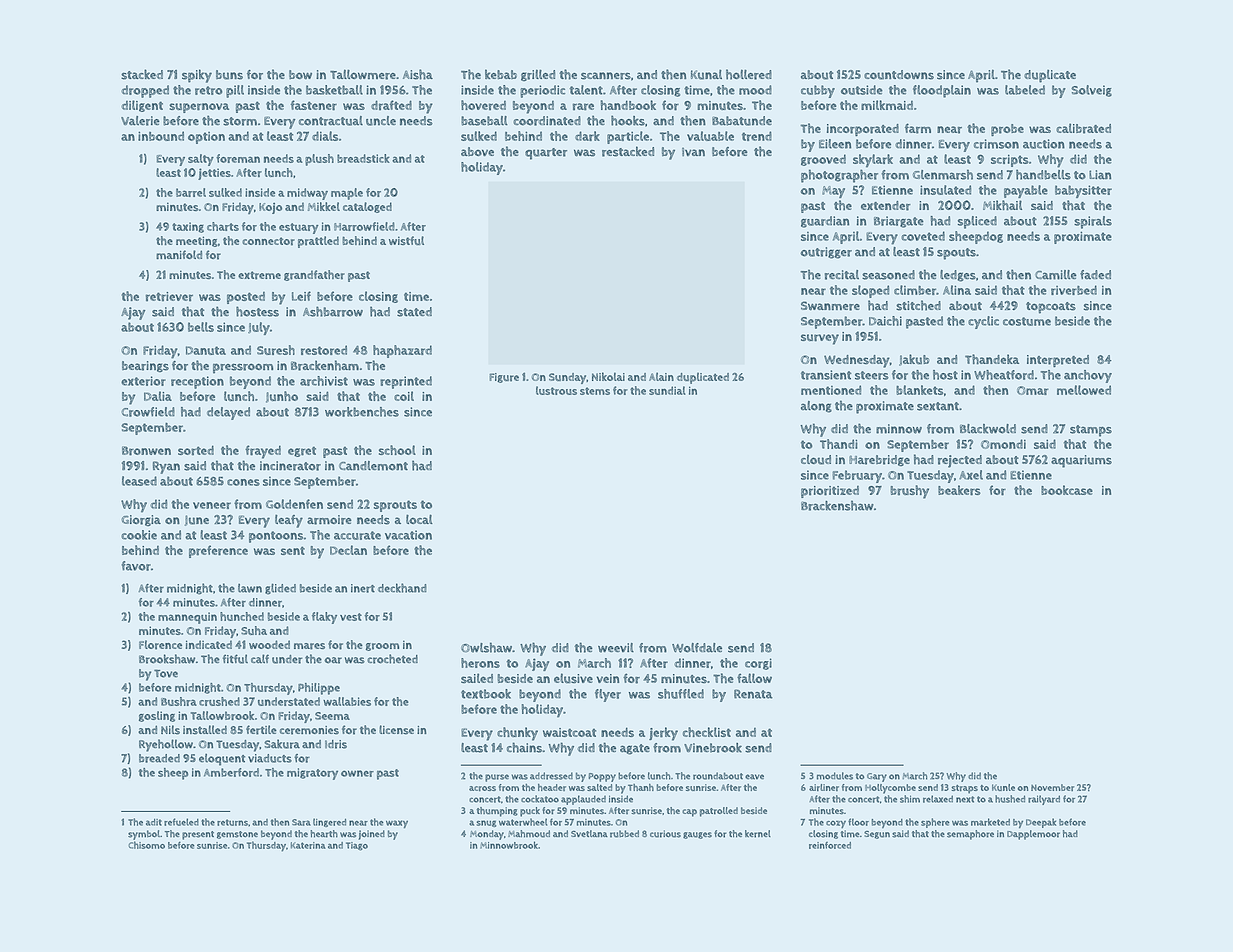 The height and width of the screenshot is (952, 1233). I want to click on hollered, so click(749, 74).
